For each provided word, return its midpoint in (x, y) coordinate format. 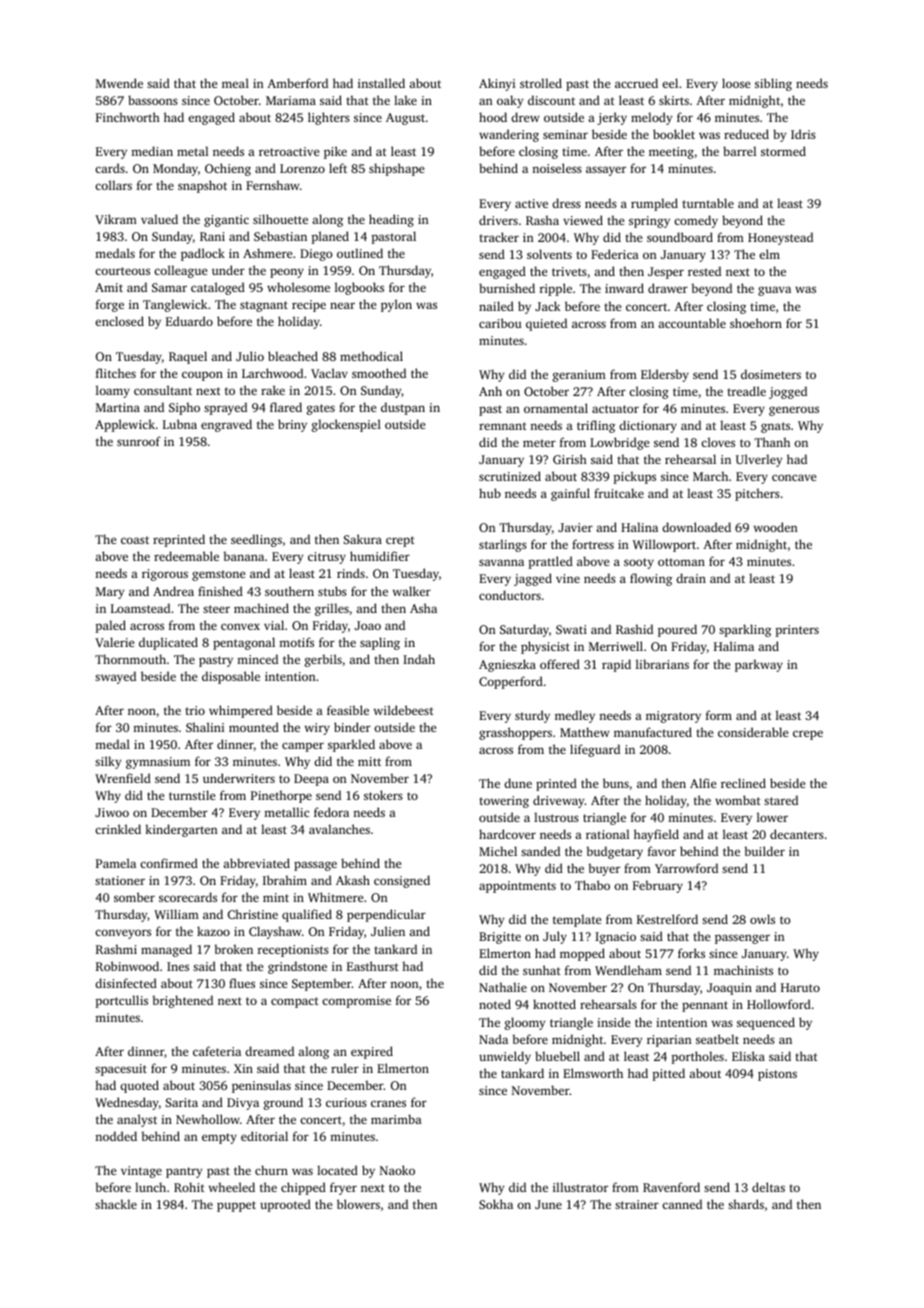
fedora (331, 812)
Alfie (703, 783)
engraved (226, 425)
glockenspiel (346, 425)
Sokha (496, 1204)
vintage (141, 1172)
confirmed (169, 863)
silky (108, 762)
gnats (775, 427)
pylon (396, 305)
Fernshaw (272, 185)
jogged (788, 392)
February (658, 886)
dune (518, 783)
